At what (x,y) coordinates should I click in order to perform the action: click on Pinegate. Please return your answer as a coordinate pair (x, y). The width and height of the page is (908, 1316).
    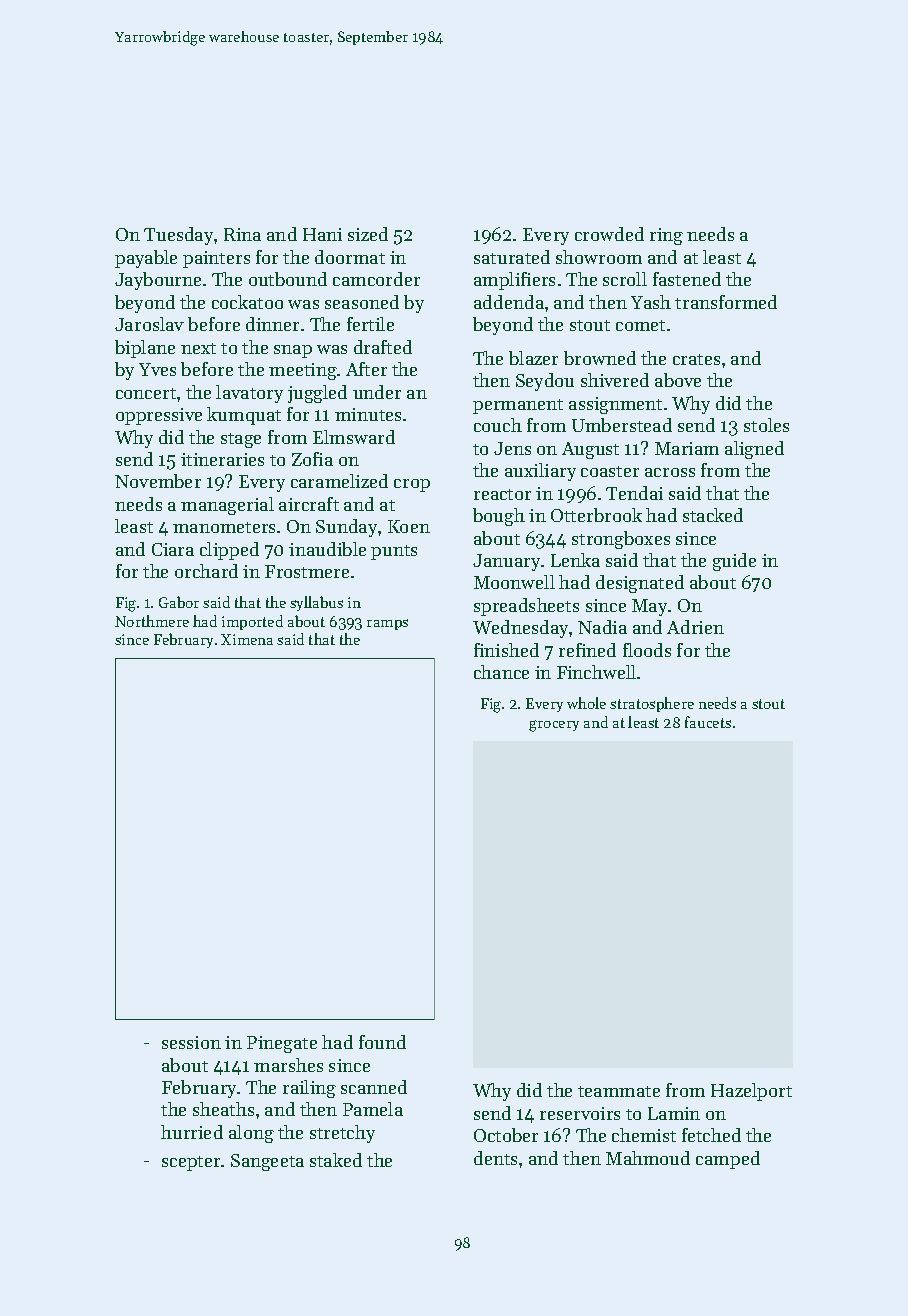
    Looking at the image, I should click on (282, 1044).
